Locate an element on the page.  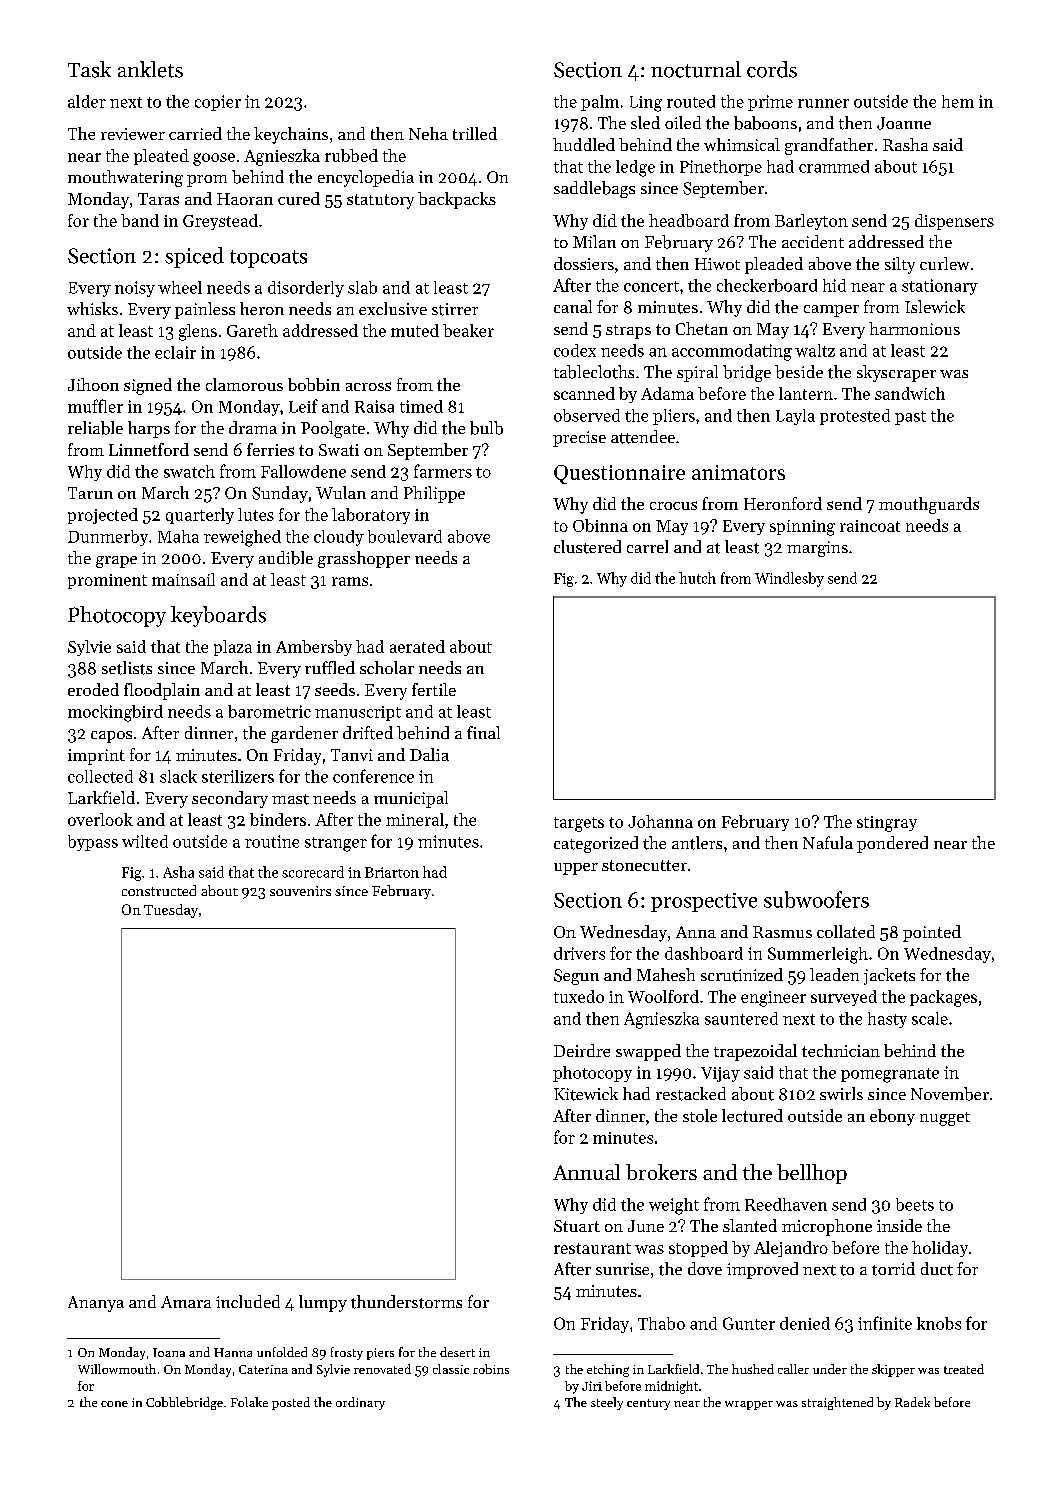
stingray is located at coordinates (887, 824).
